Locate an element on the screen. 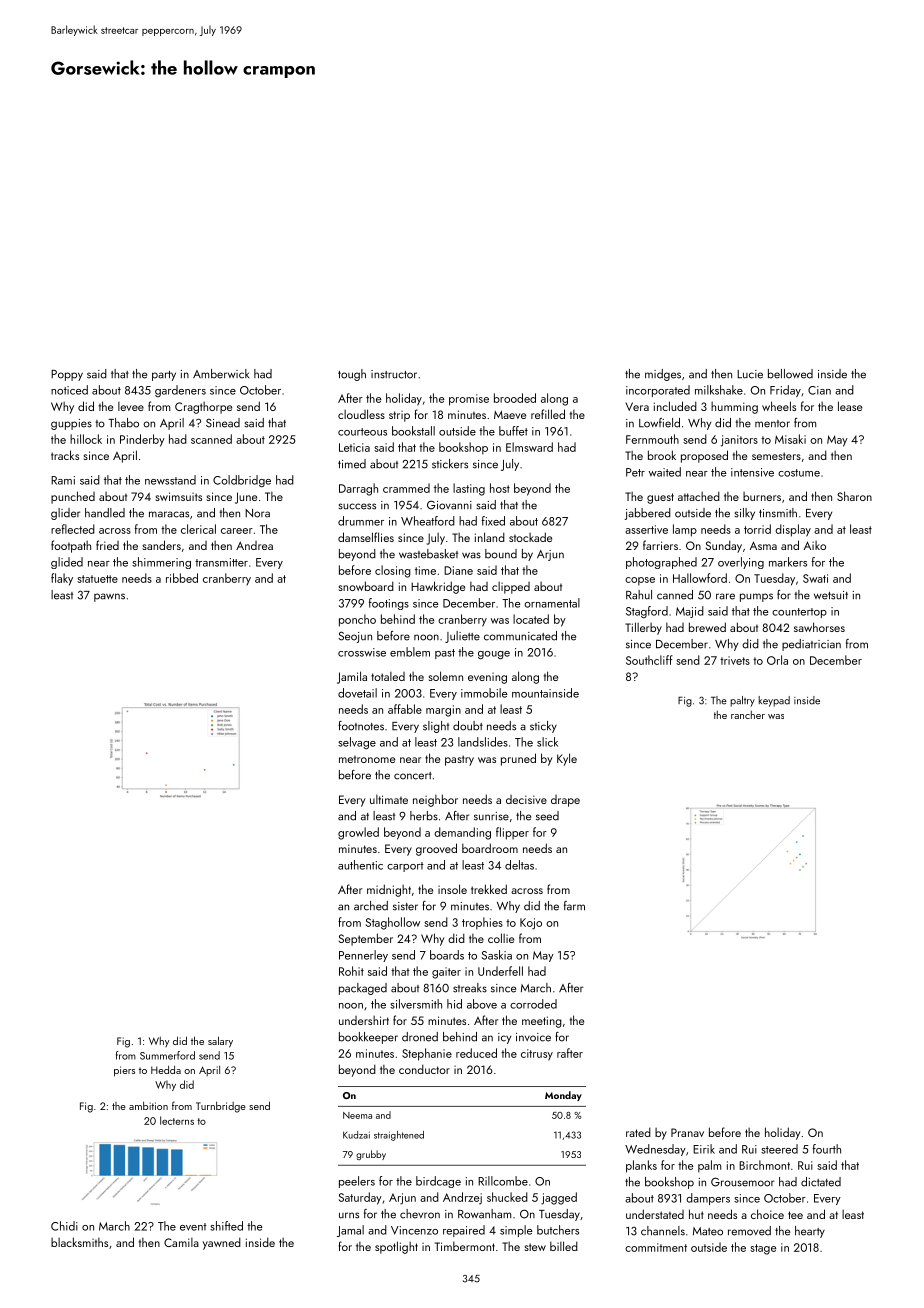  Sharon is located at coordinates (854, 496).
